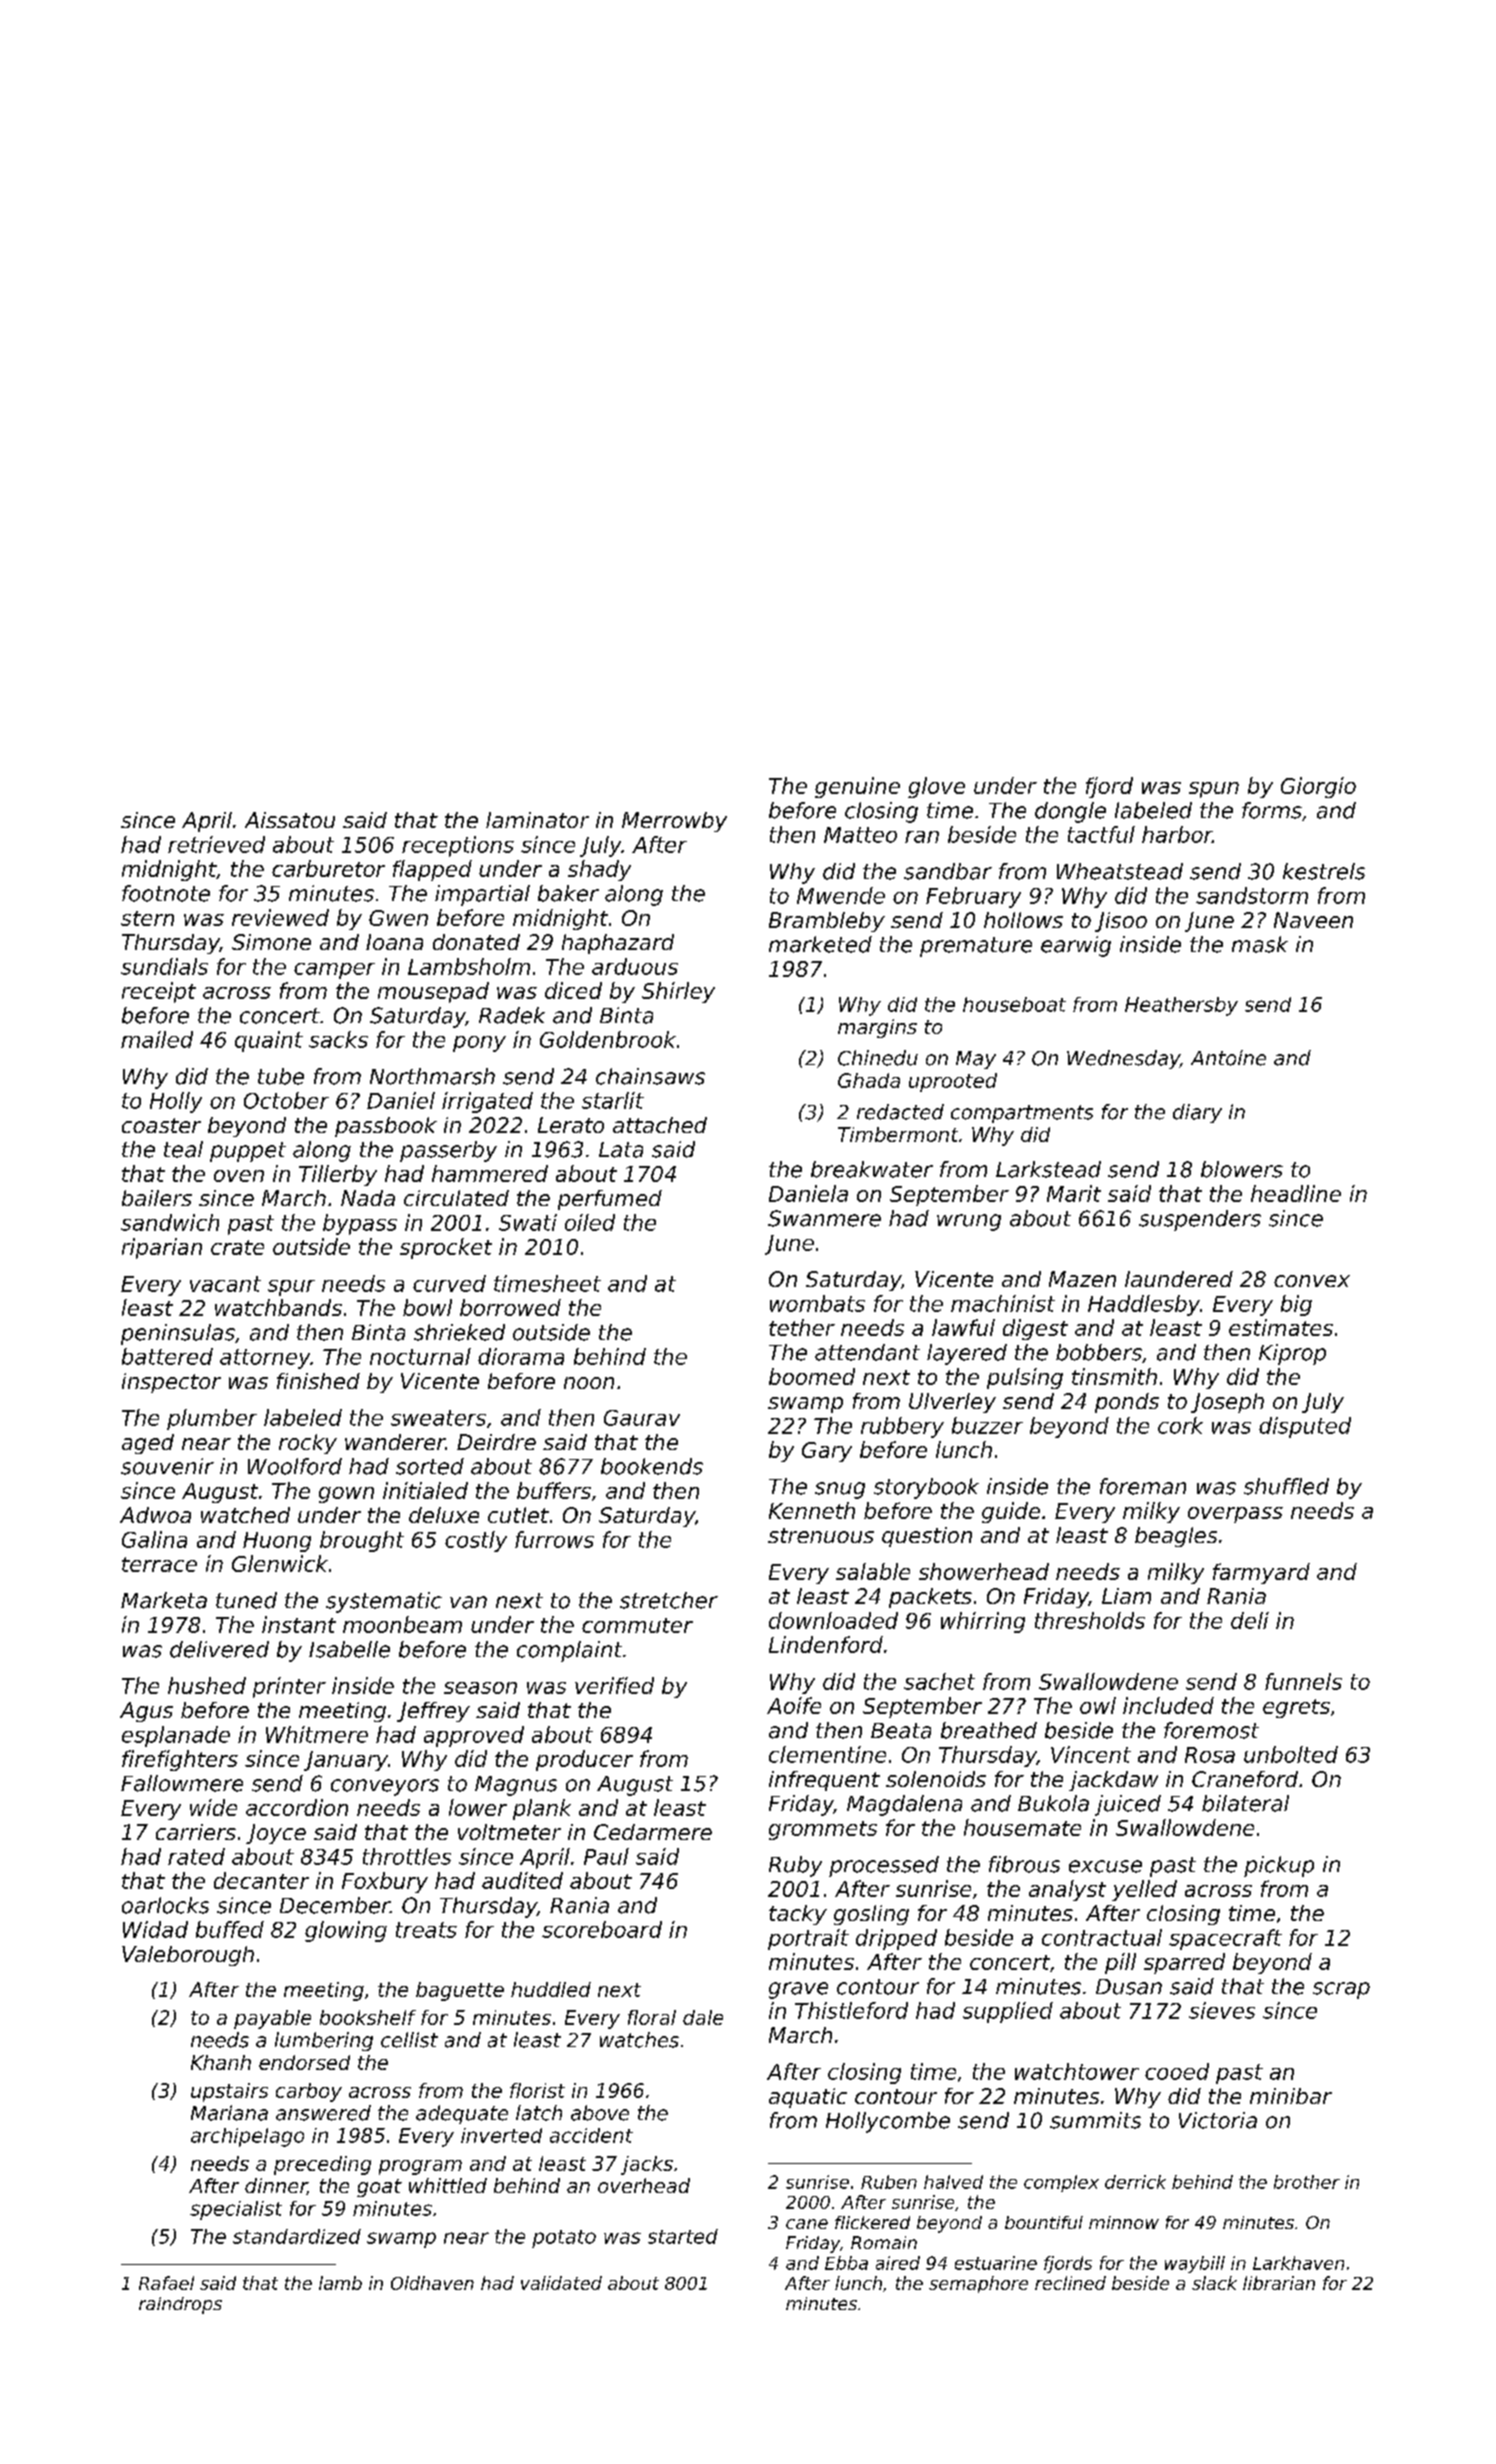  What do you see at coordinates (1313, 920) in the image?
I see `Naveen` at bounding box center [1313, 920].
